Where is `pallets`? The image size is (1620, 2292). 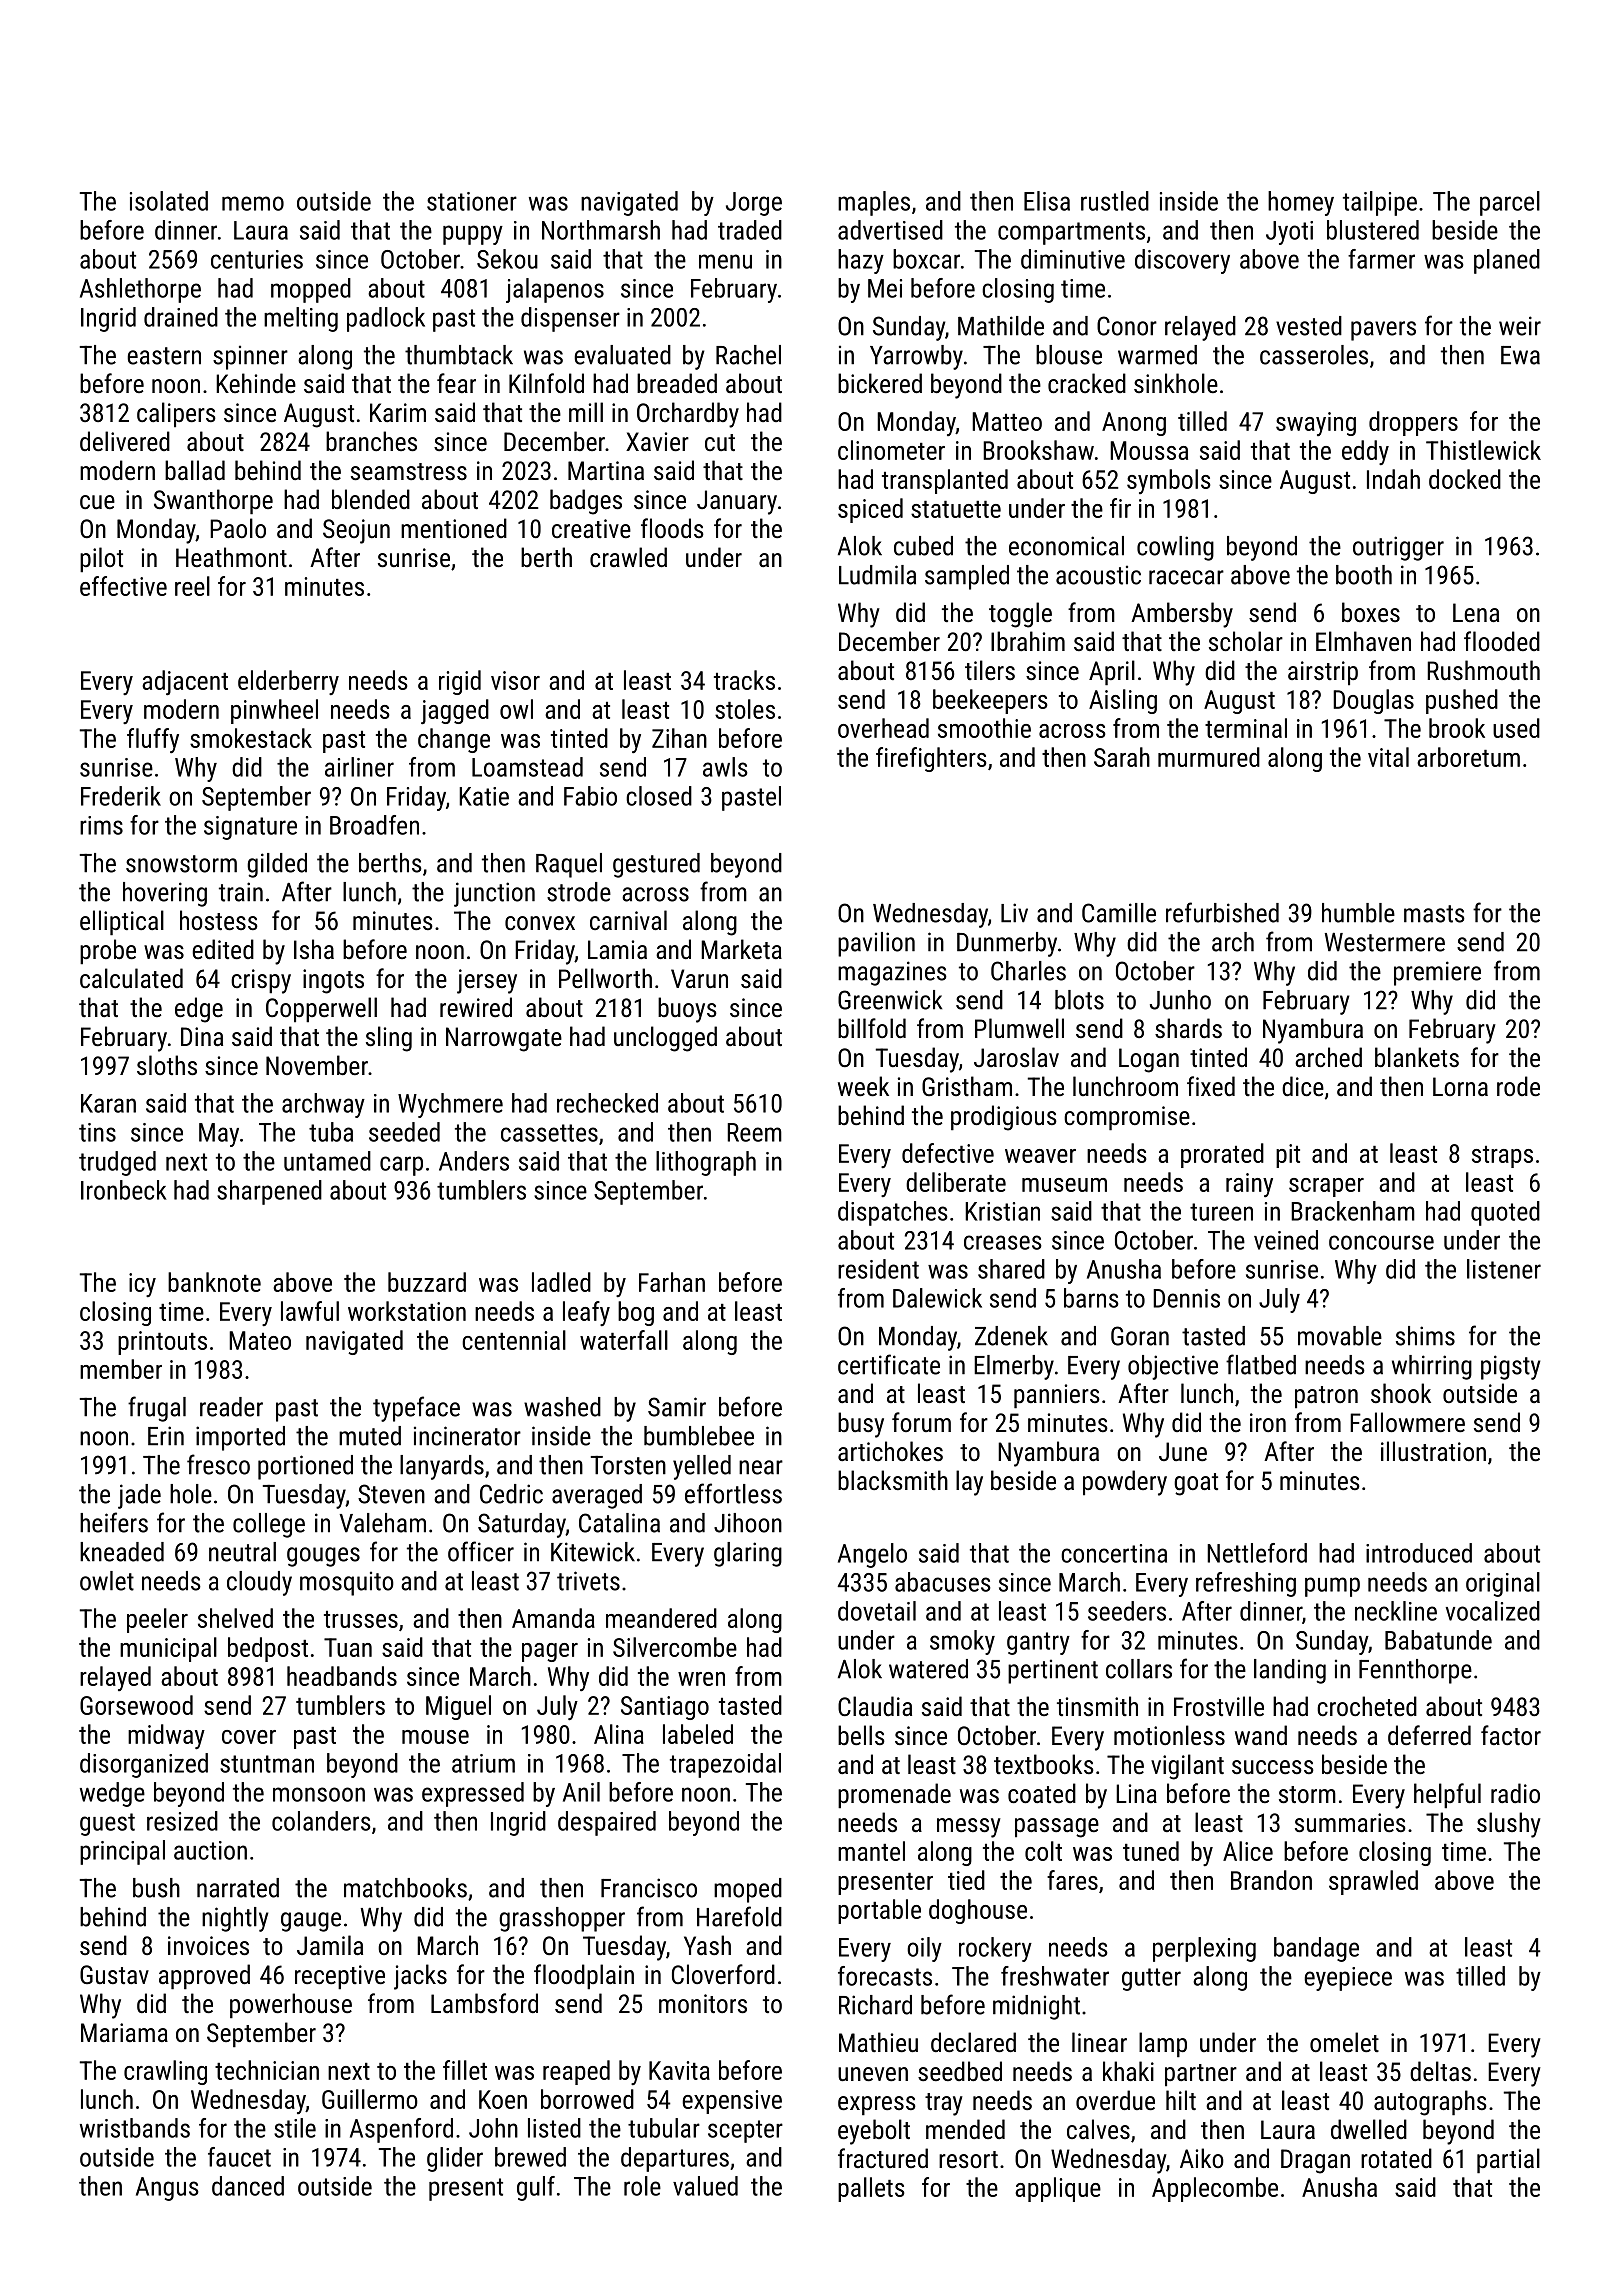
pallets is located at coordinates (871, 2189).
